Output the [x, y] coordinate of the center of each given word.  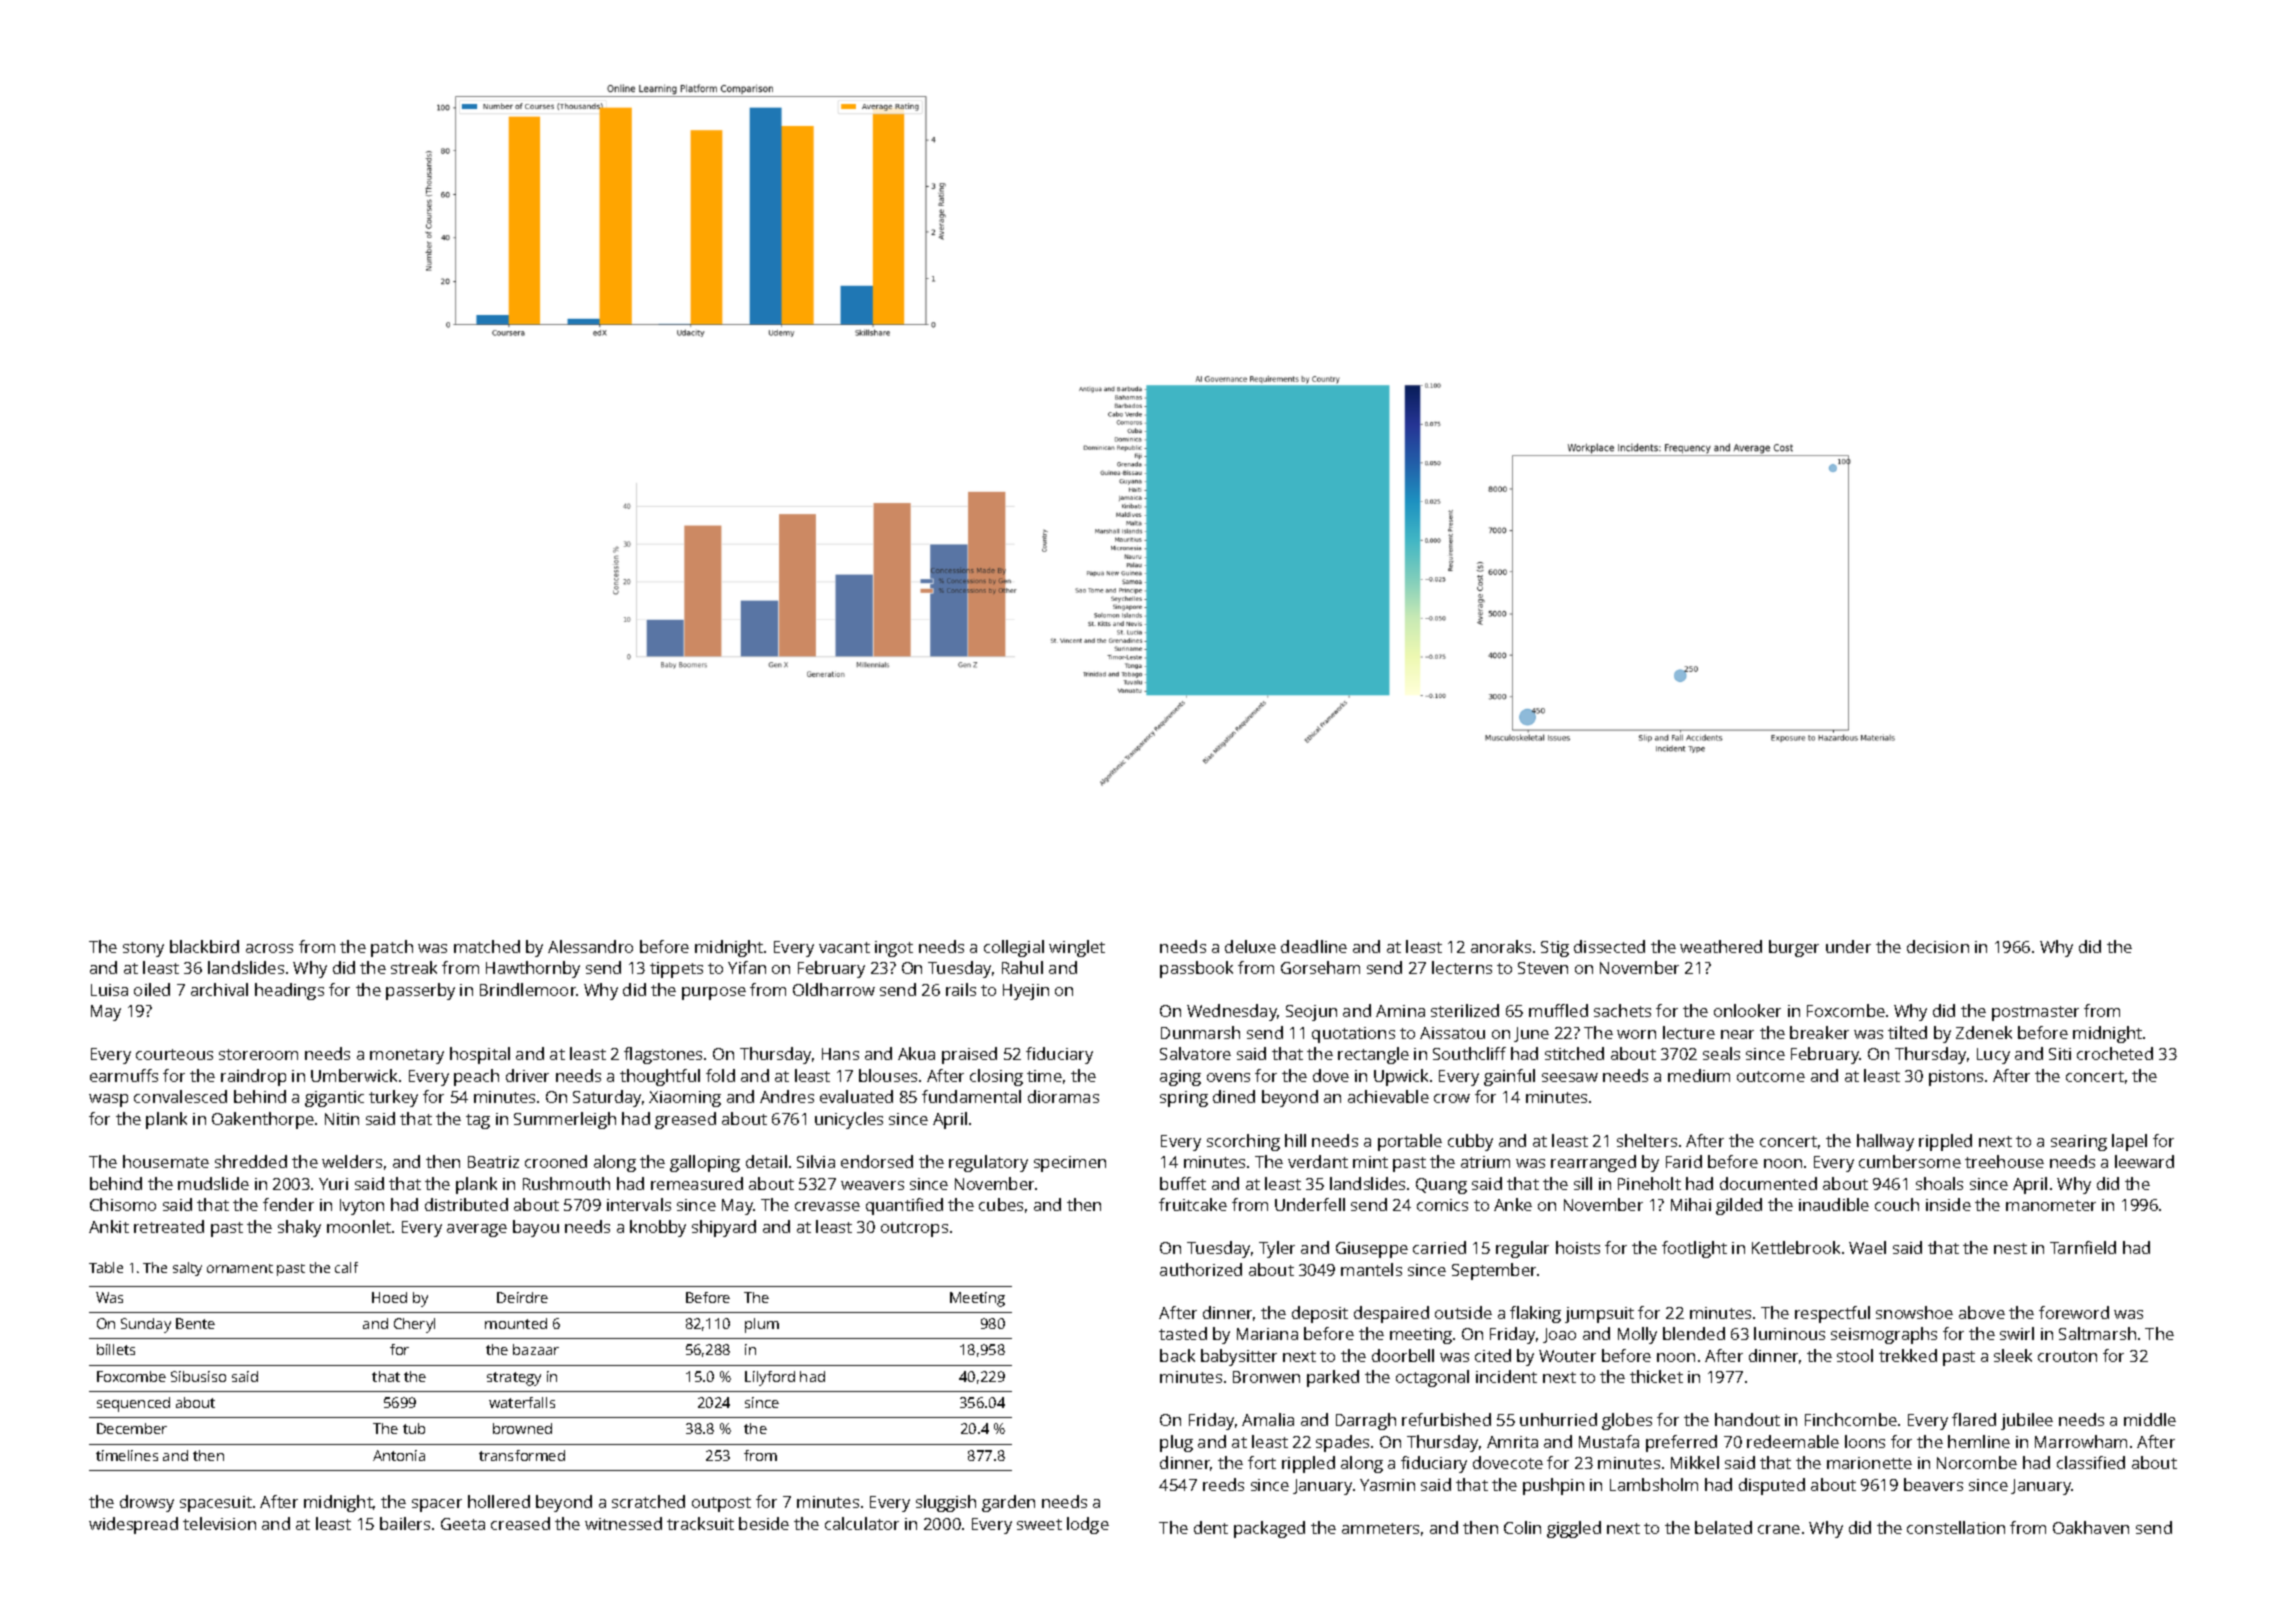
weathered [1721, 946]
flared [1974, 1419]
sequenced [133, 1404]
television [219, 1523]
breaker [1819, 1032]
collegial [1014, 948]
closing [996, 1077]
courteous [174, 1054]
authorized [1201, 1269]
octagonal [1432, 1378]
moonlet [359, 1226]
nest [2010, 1248]
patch [392, 948]
